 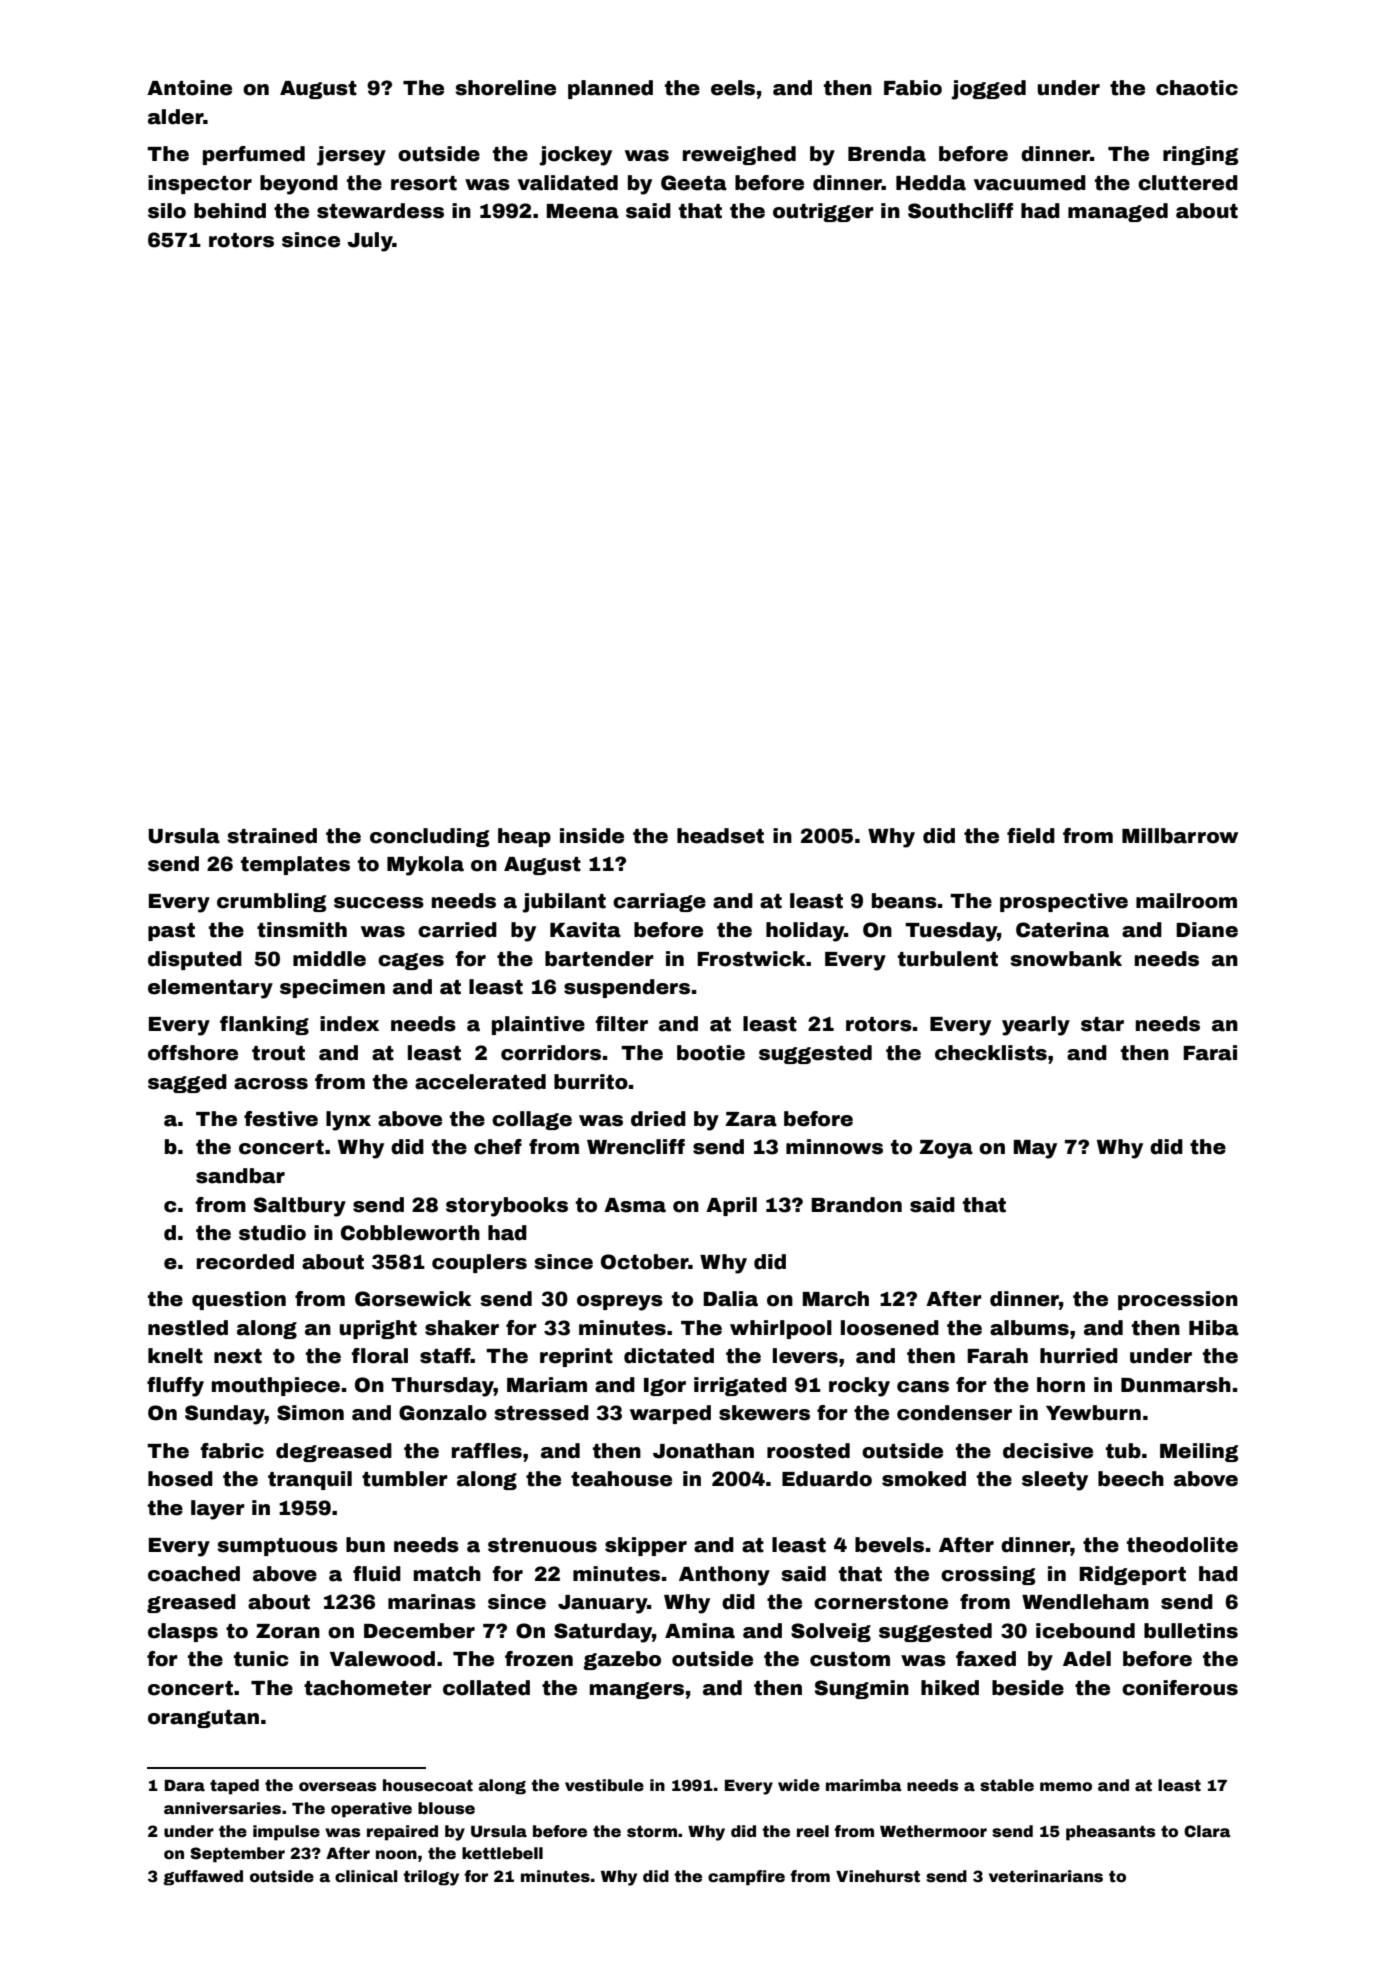 What do you see at coordinates (933, 1831) in the document?
I see `Wethermoor` at bounding box center [933, 1831].
